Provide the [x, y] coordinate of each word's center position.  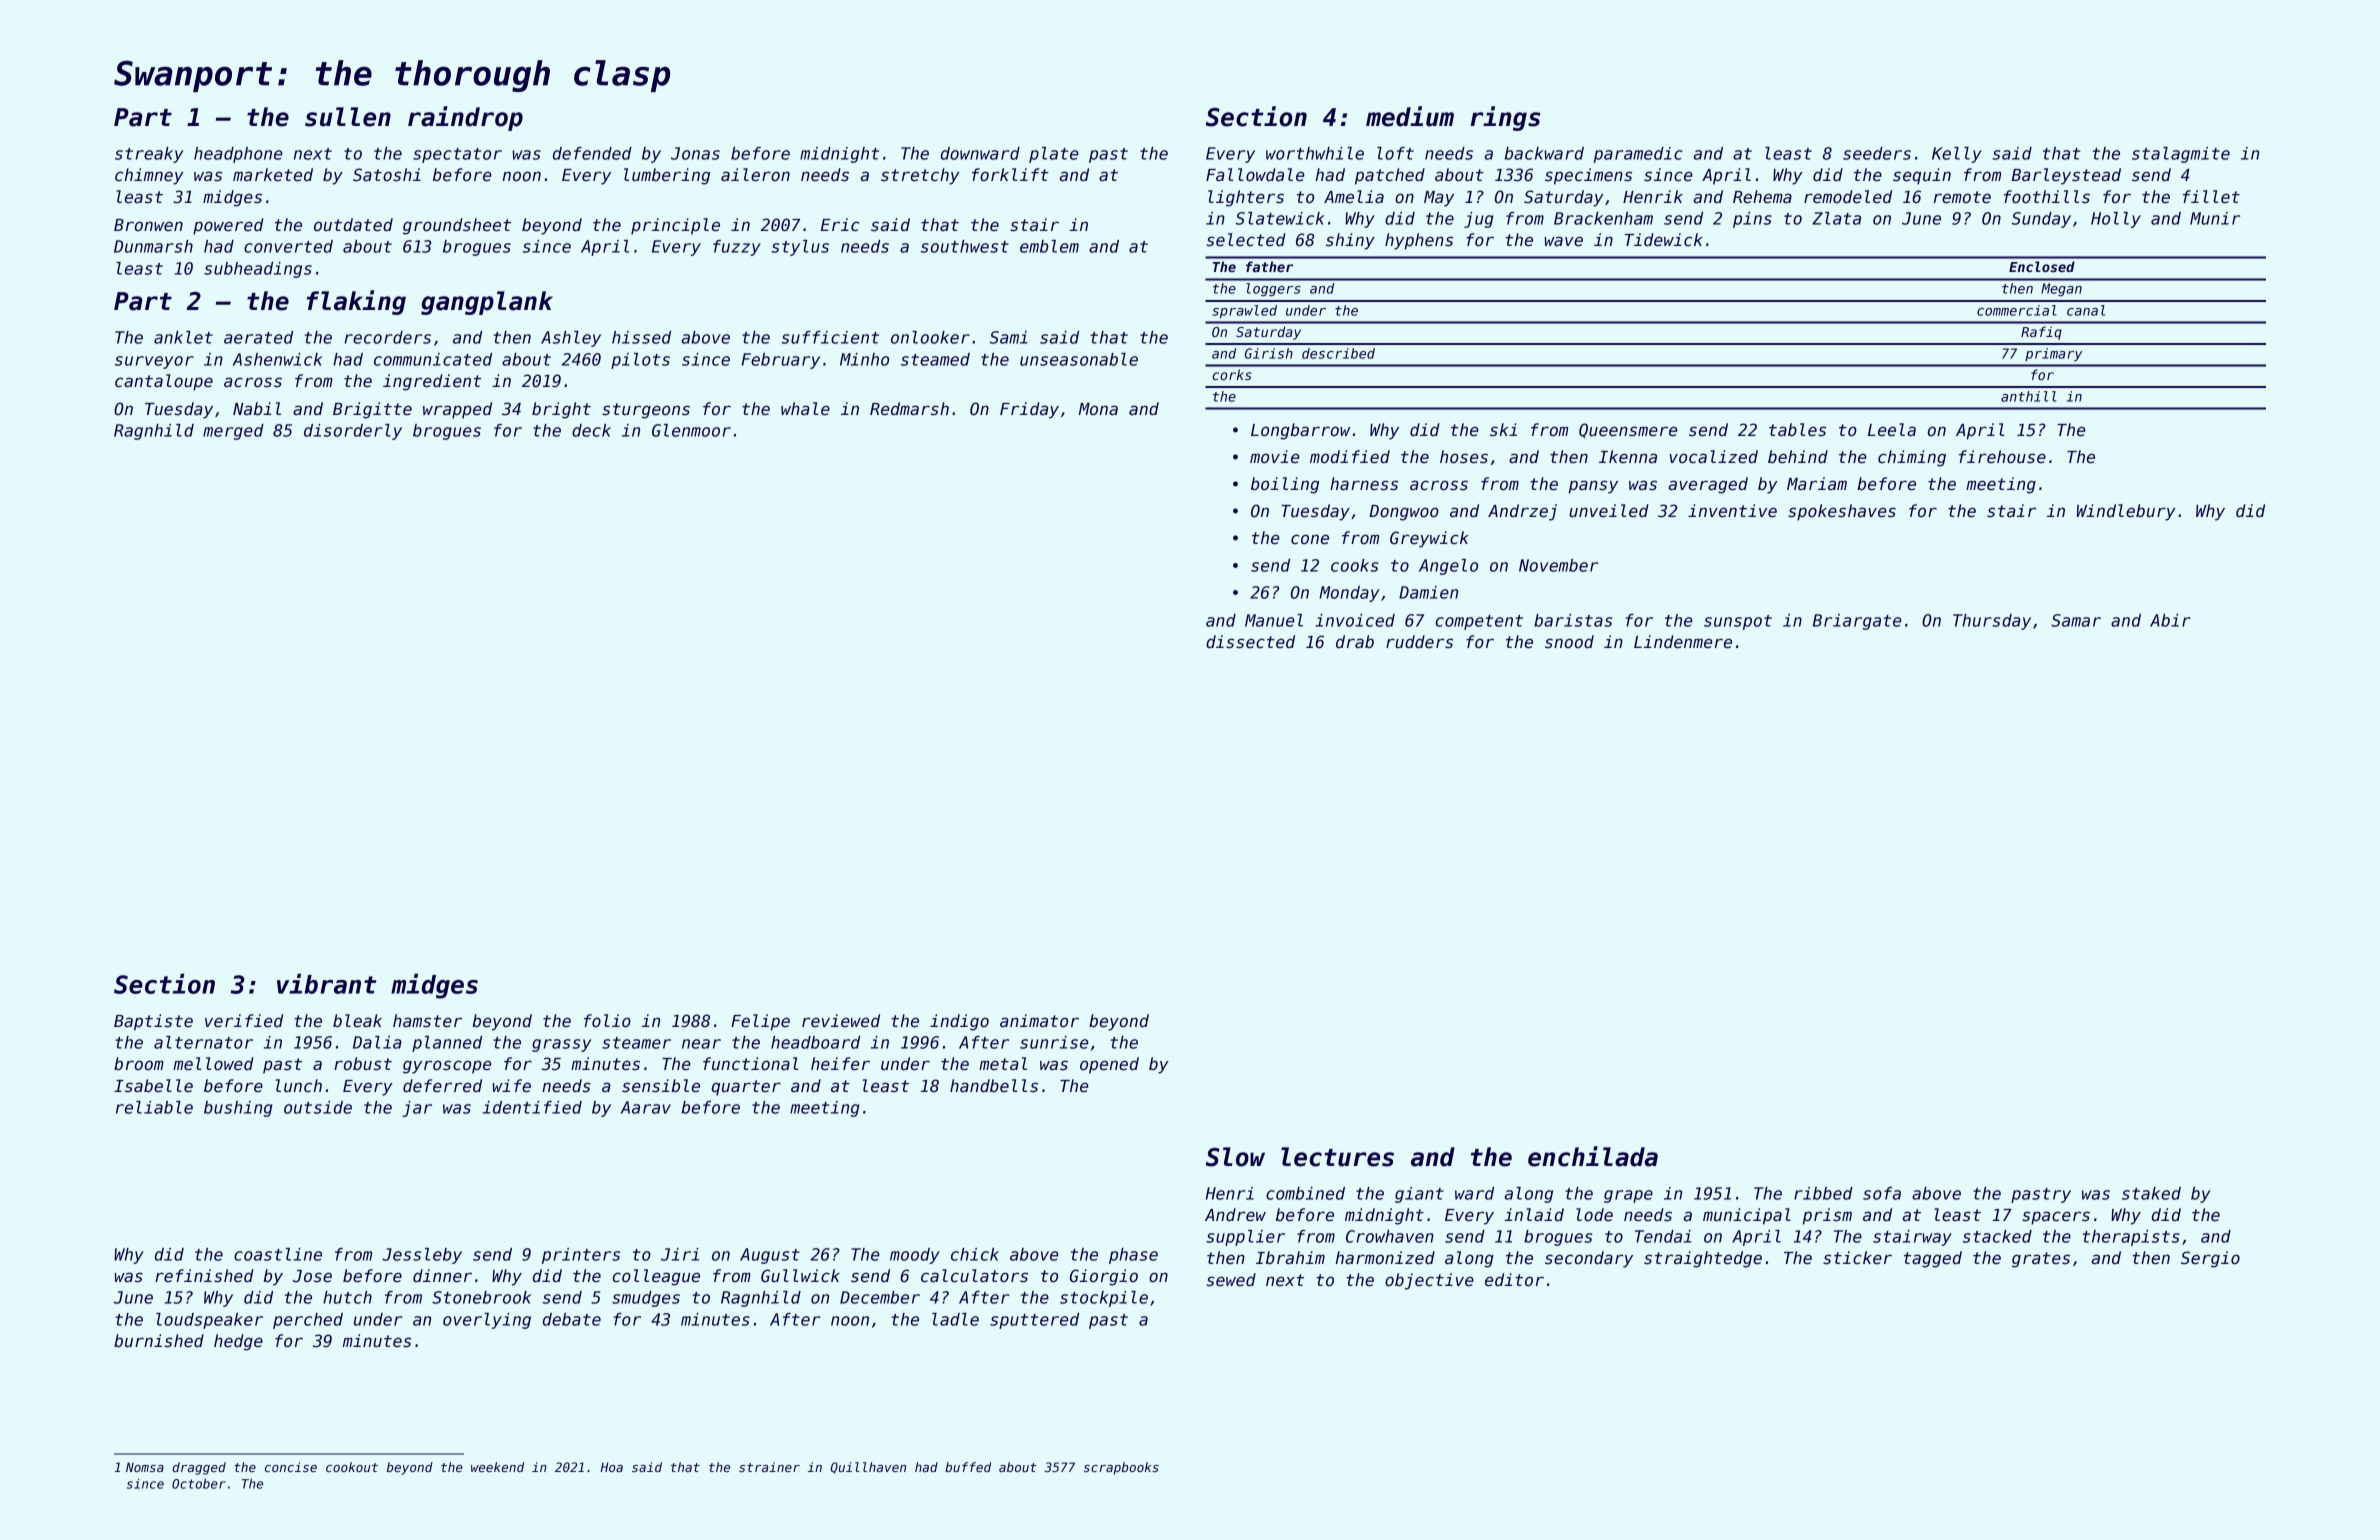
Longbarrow [1300, 431]
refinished [204, 1276]
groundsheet [457, 226]
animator [1039, 1021]
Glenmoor [691, 430]
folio [607, 1021]
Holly [2116, 220]
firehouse [2002, 457]
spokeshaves [1842, 512]
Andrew [1235, 1214]
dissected [1250, 642]
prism [1827, 1216]
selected [1245, 240]
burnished [159, 1341]
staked [2151, 1193]
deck [591, 430]
